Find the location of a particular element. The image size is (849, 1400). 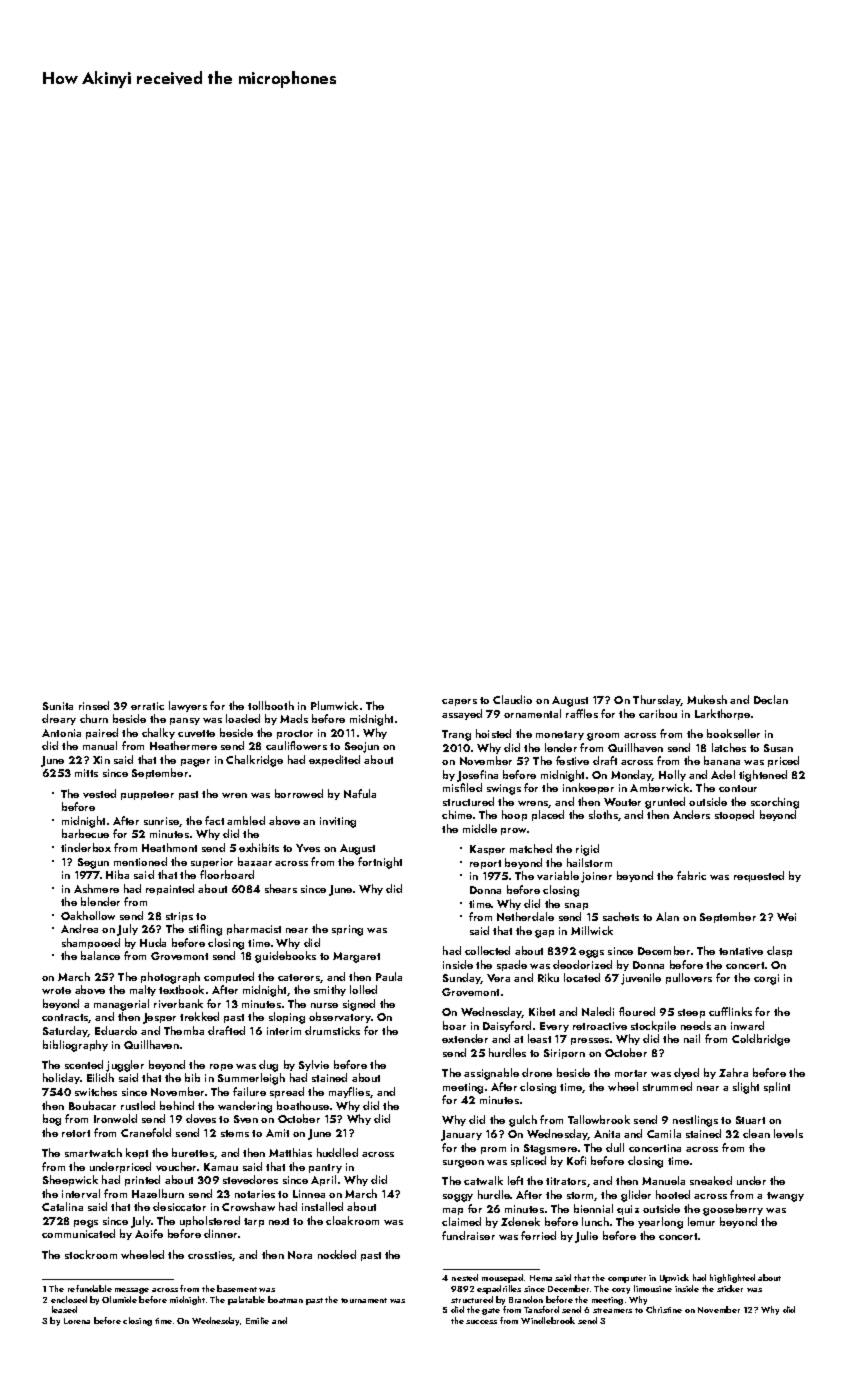

dyed is located at coordinates (686, 1073).
